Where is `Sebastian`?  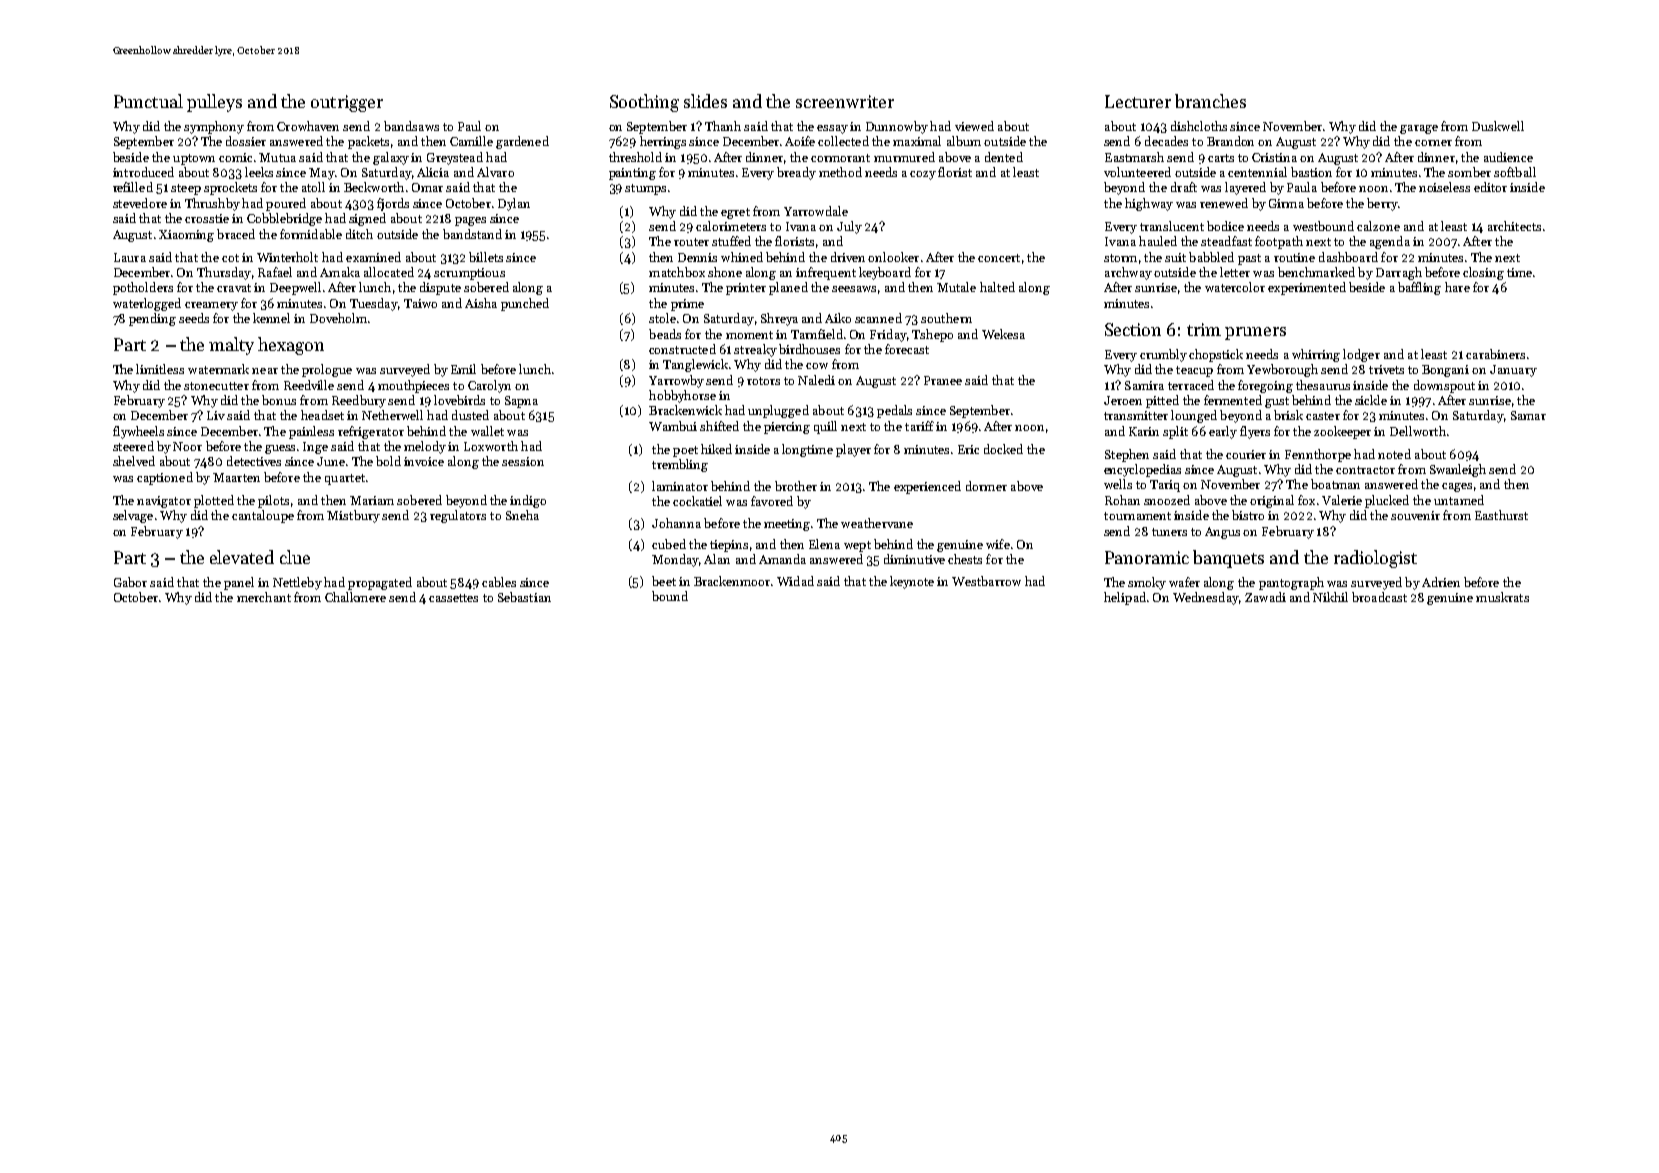 Sebastian is located at coordinates (524, 597).
